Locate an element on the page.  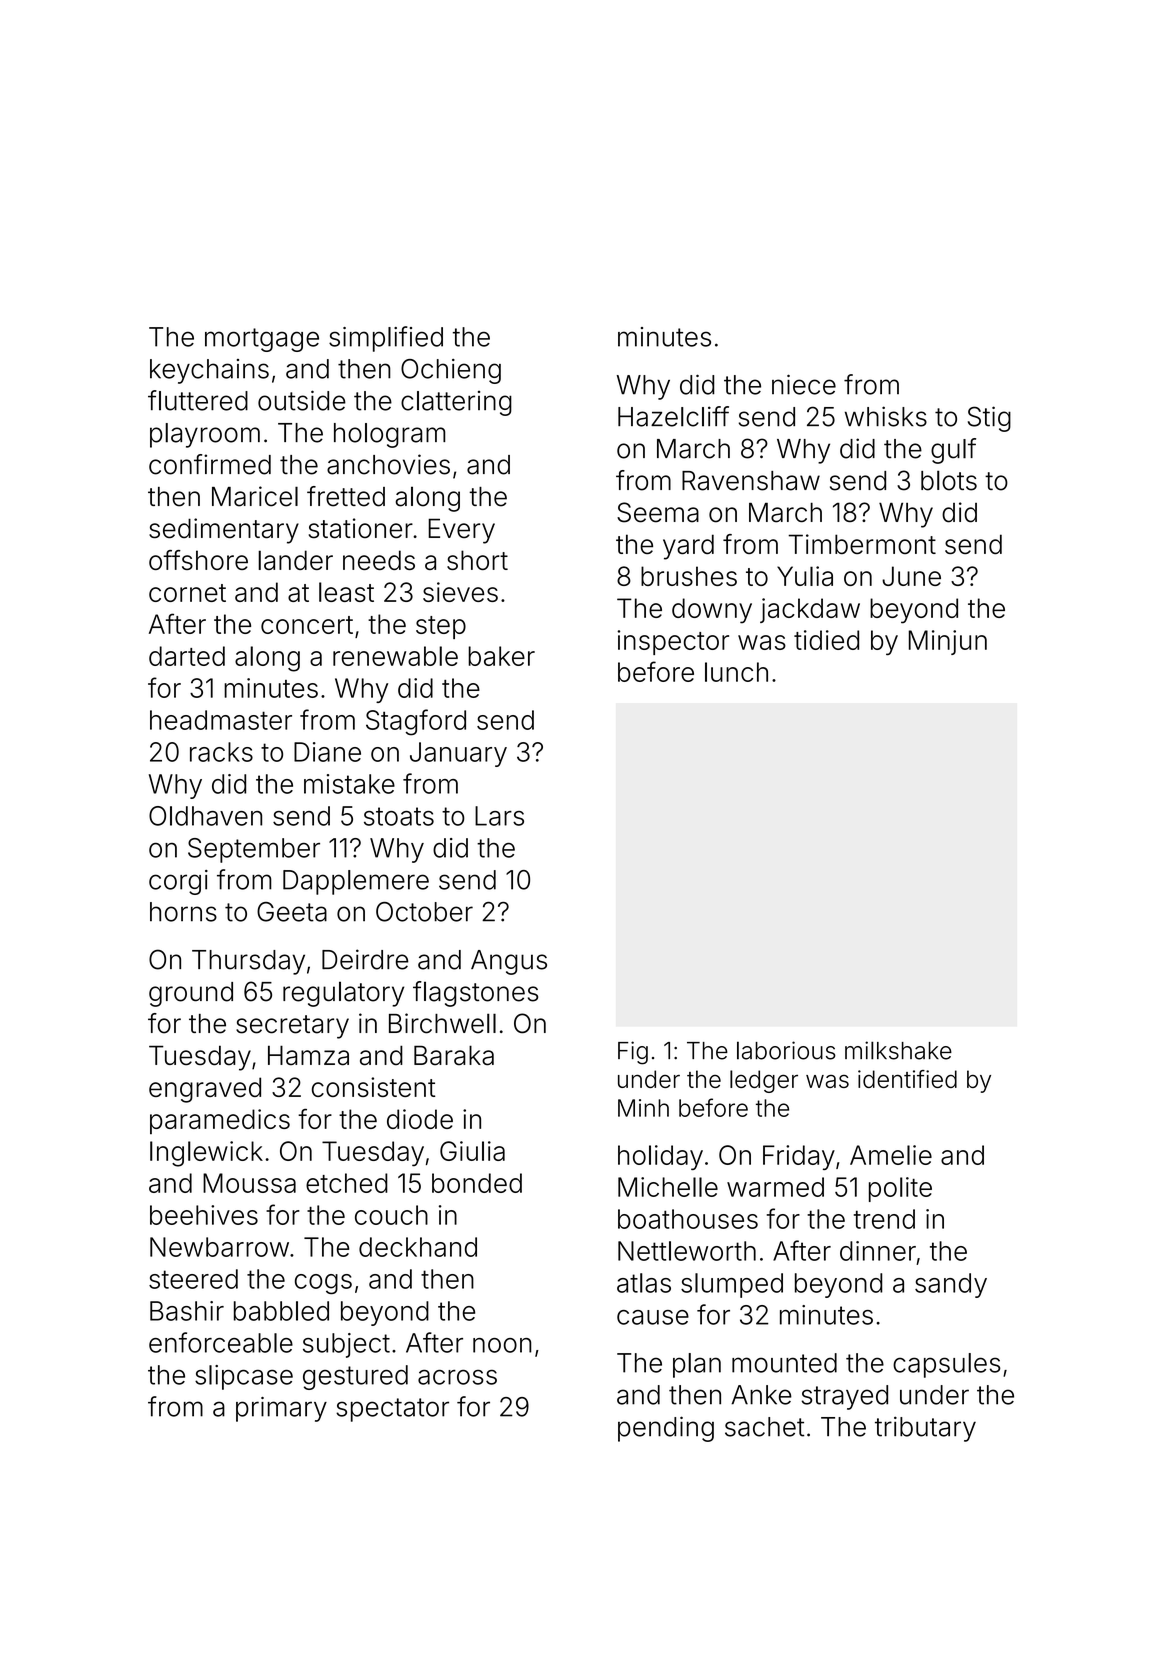
beehives is located at coordinates (204, 1215).
